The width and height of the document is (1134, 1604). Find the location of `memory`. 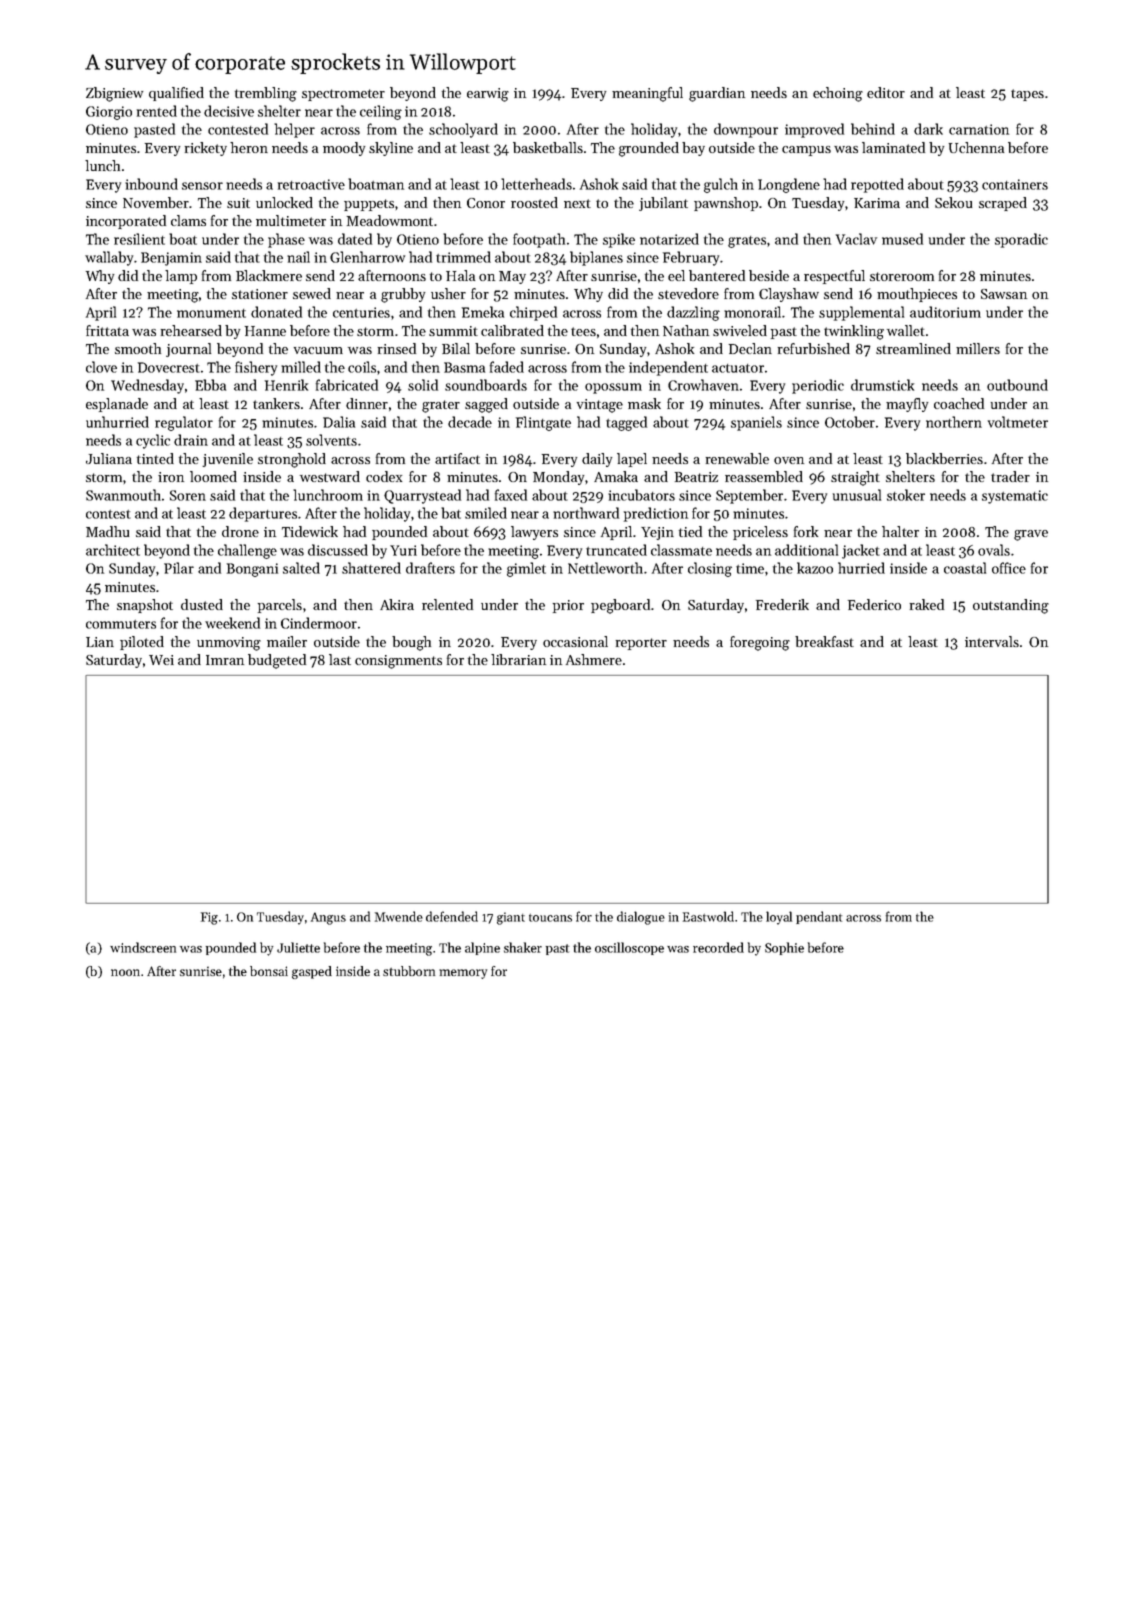

memory is located at coordinates (463, 974).
